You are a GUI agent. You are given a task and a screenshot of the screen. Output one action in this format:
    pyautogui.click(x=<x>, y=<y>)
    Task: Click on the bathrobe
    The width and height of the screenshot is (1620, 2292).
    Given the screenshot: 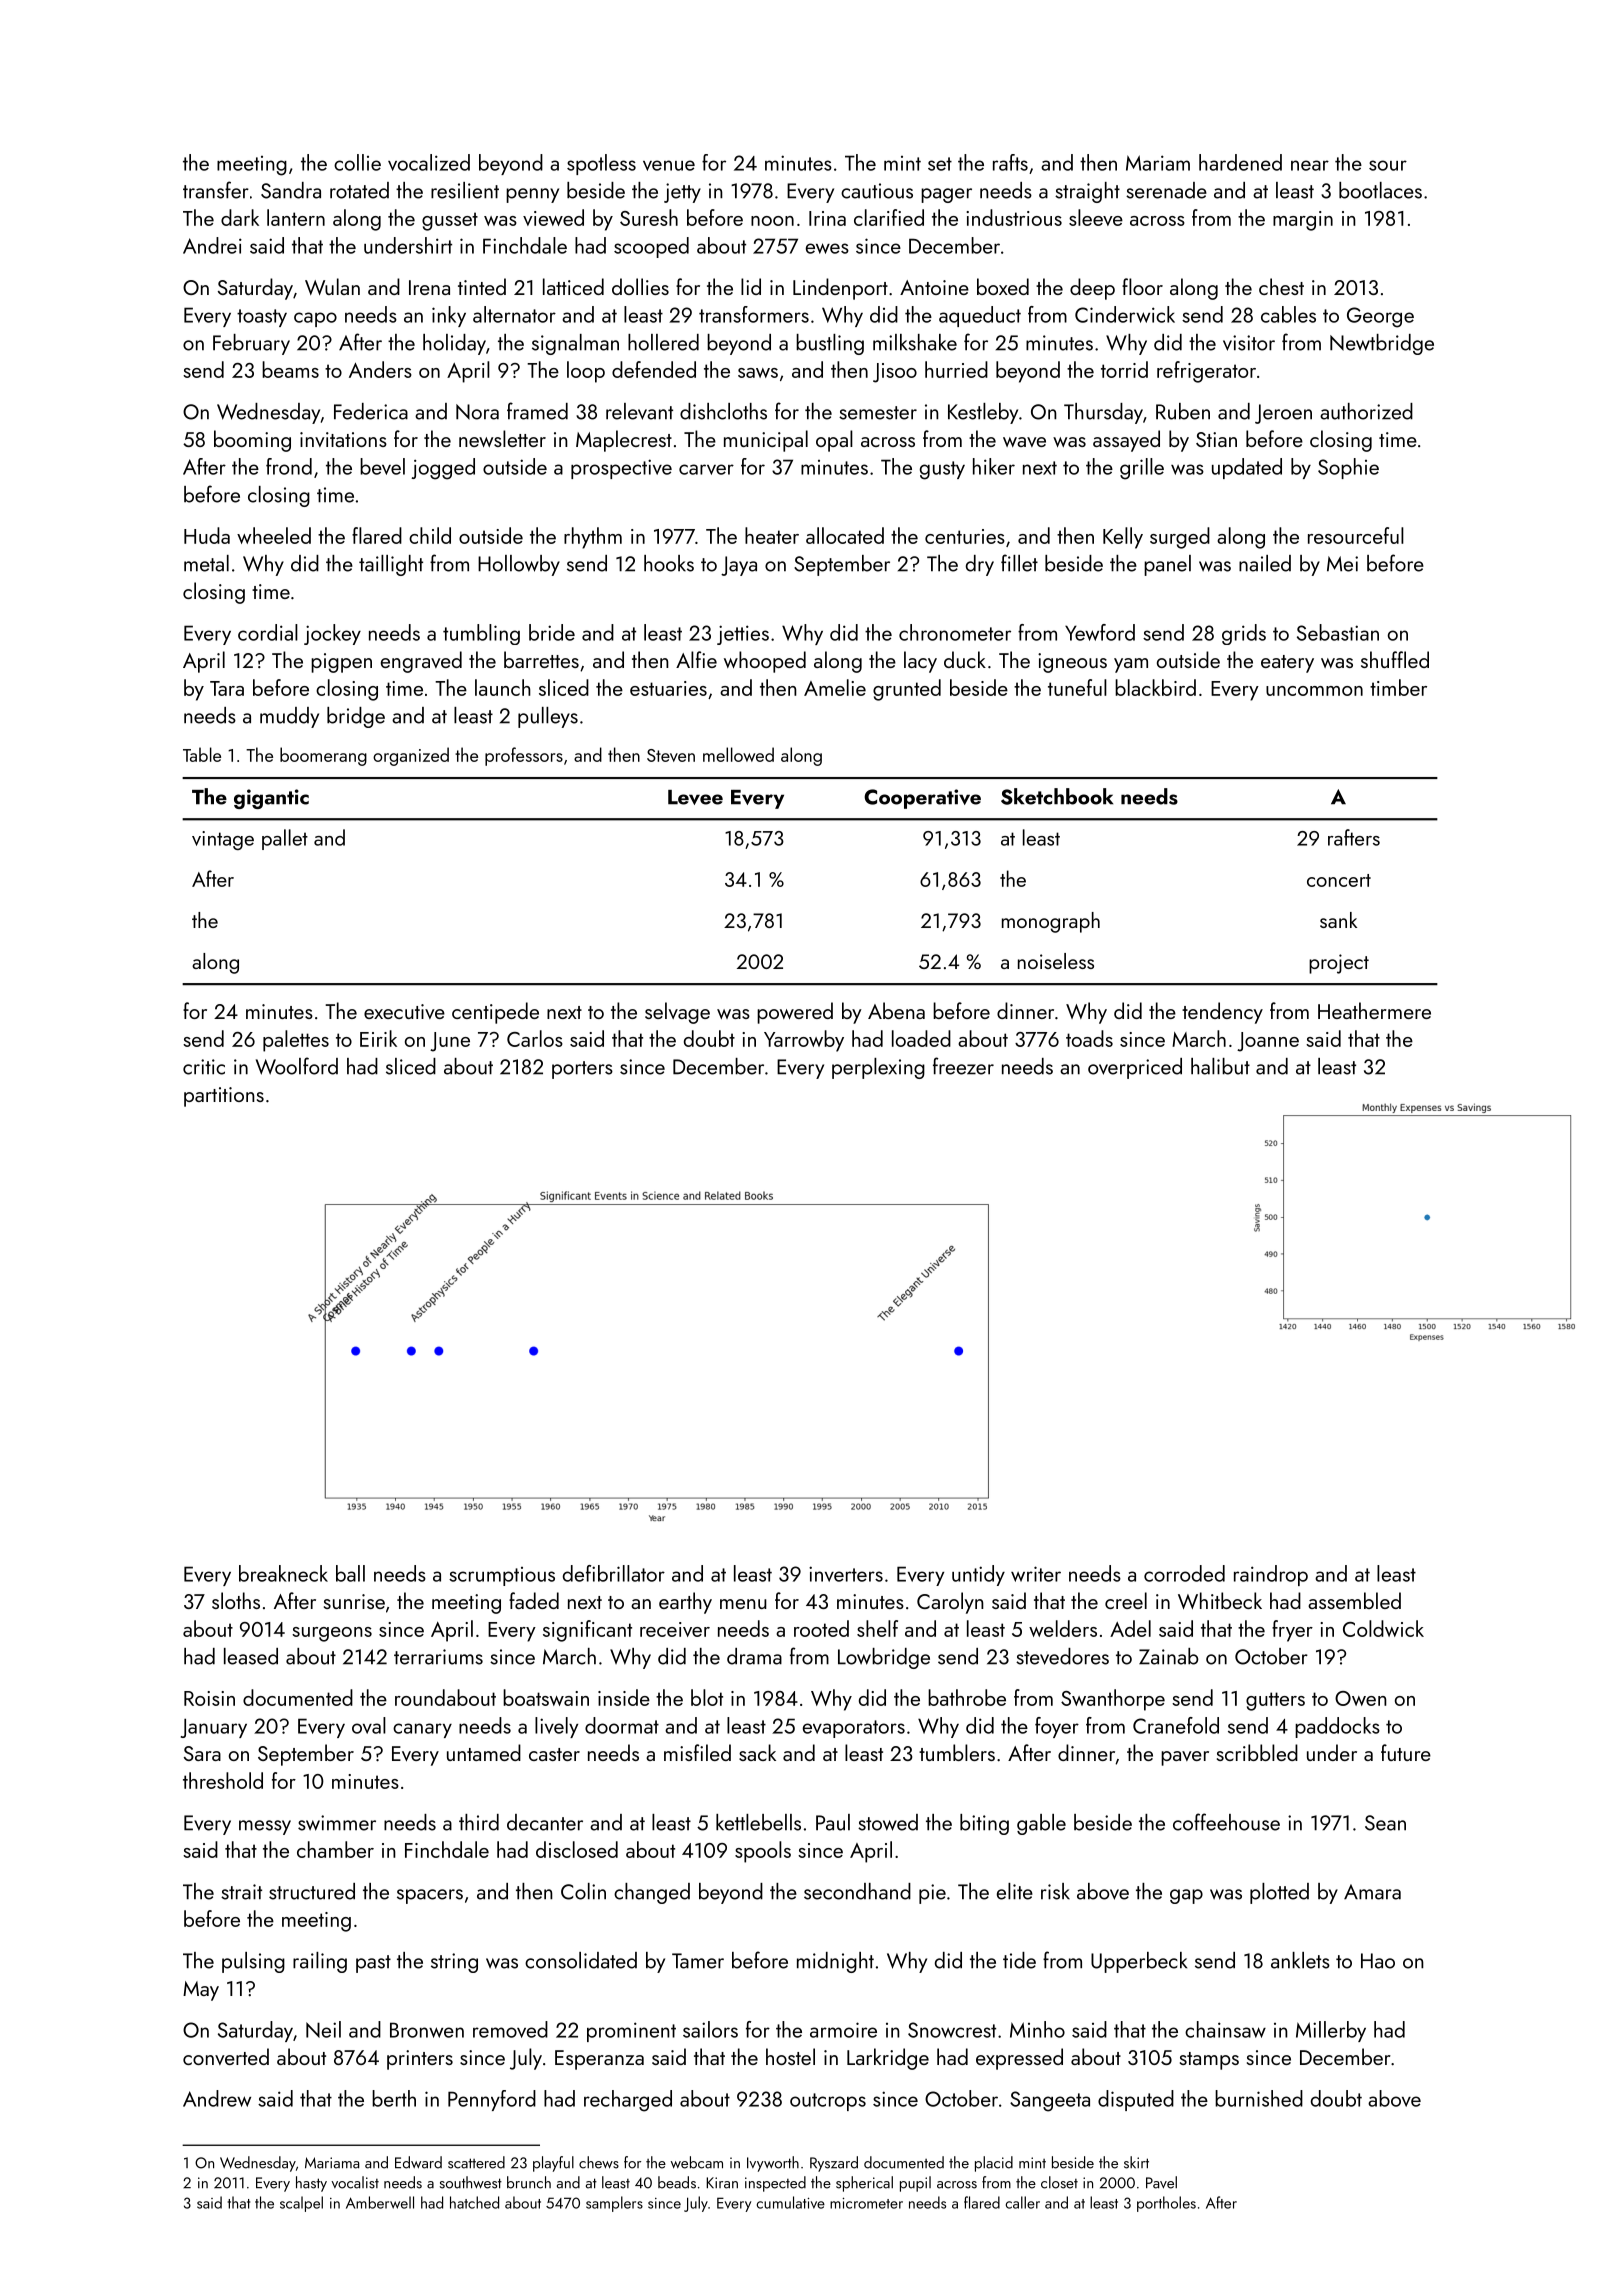 What is the action you would take?
    pyautogui.click(x=967, y=1697)
